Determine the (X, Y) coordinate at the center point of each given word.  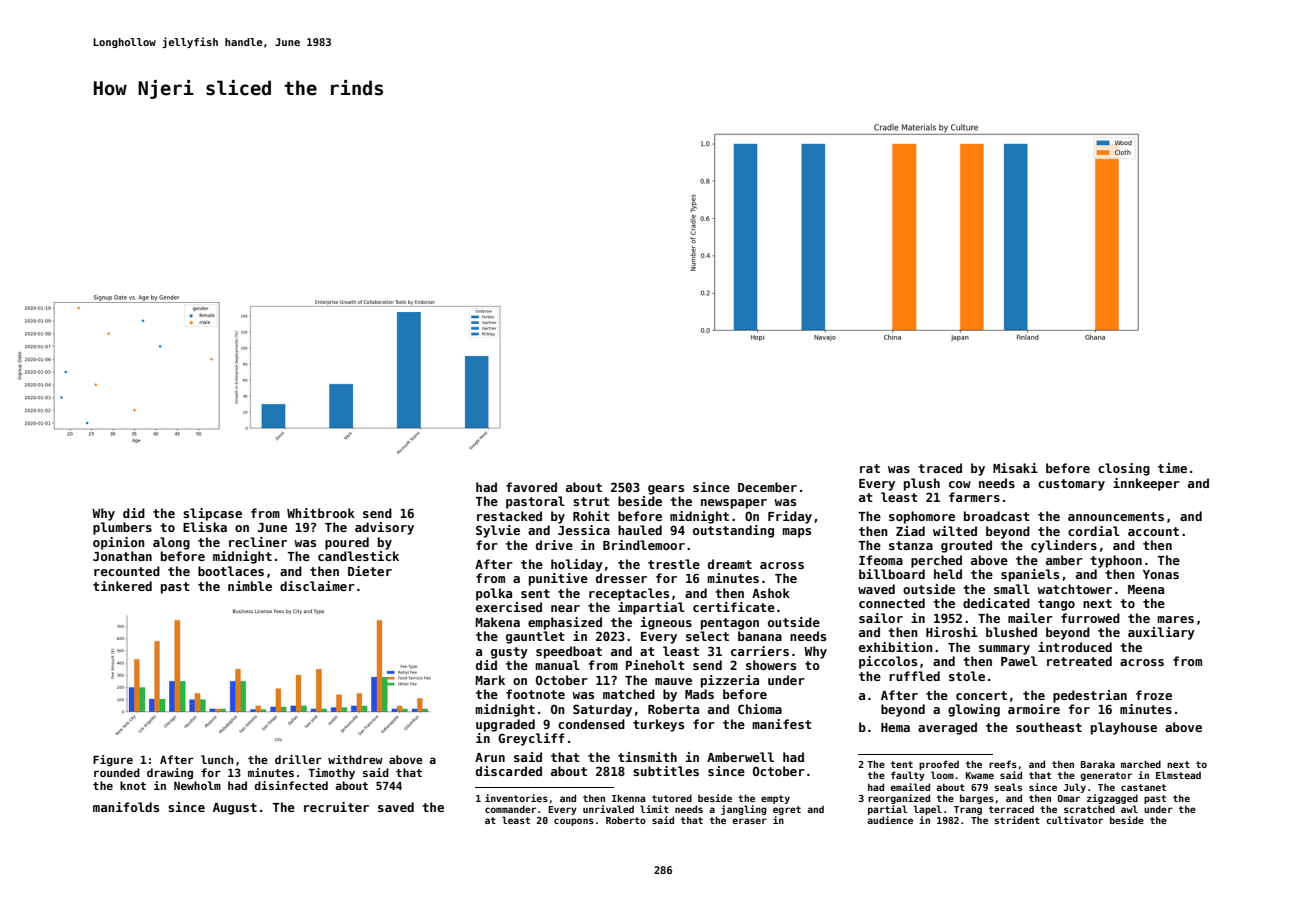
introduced (1075, 647)
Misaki (1015, 468)
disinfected (291, 785)
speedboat (569, 652)
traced (940, 468)
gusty (509, 653)
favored (531, 487)
